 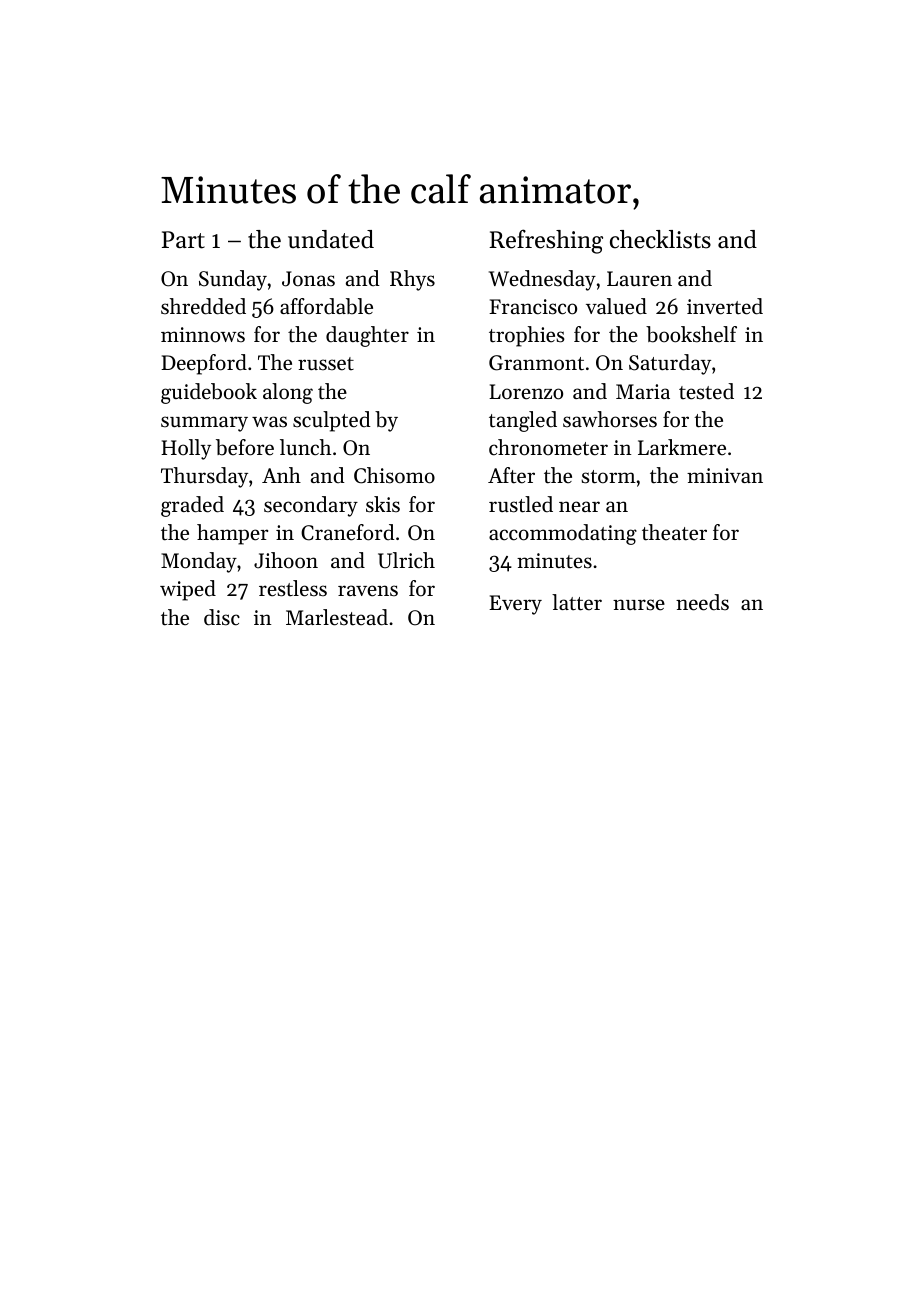 I want to click on theater, so click(x=674, y=532).
